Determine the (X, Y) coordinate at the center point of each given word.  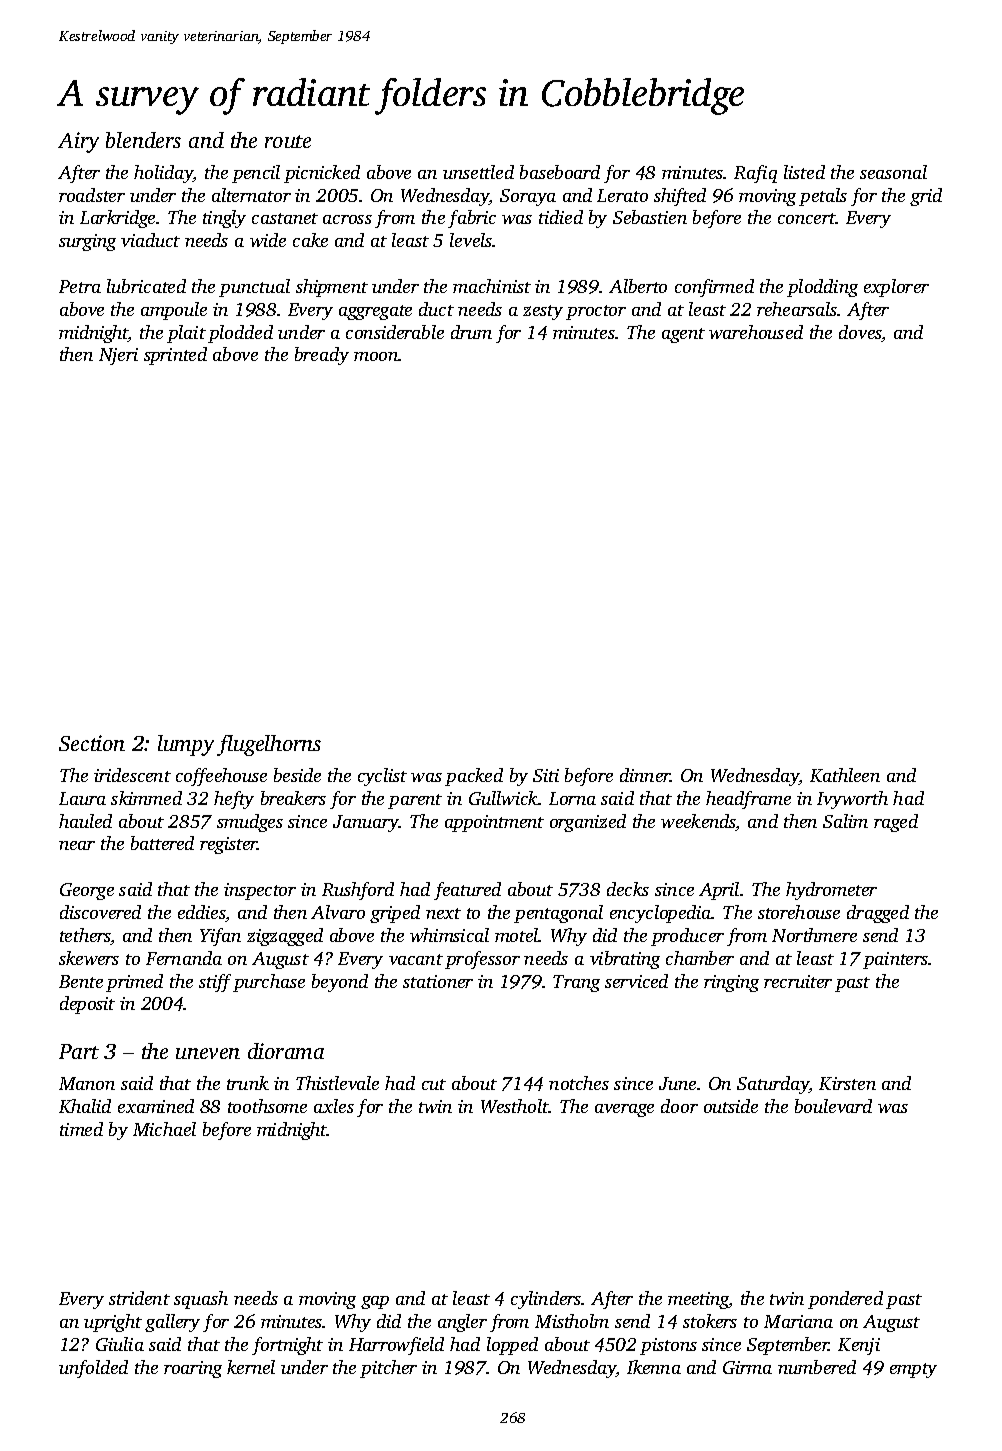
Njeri (118, 356)
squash (201, 1300)
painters (895, 960)
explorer (896, 288)
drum (471, 332)
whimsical (449, 935)
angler (462, 1323)
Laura (82, 798)
